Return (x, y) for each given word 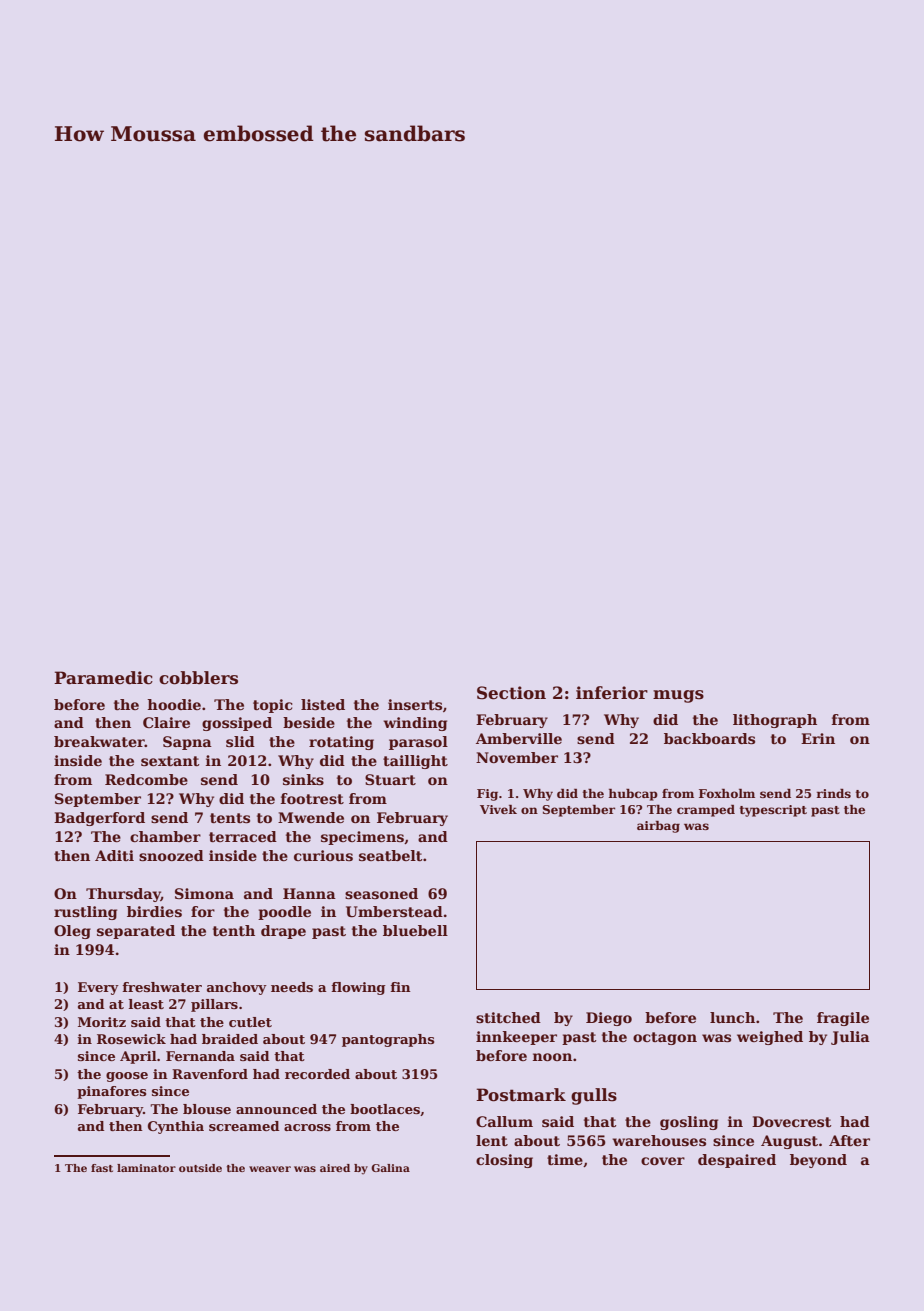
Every (98, 988)
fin (400, 987)
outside (200, 1168)
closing (504, 1161)
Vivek (498, 809)
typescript (773, 811)
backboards (709, 738)
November (517, 757)
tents (230, 818)
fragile (843, 1019)
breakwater (99, 741)
